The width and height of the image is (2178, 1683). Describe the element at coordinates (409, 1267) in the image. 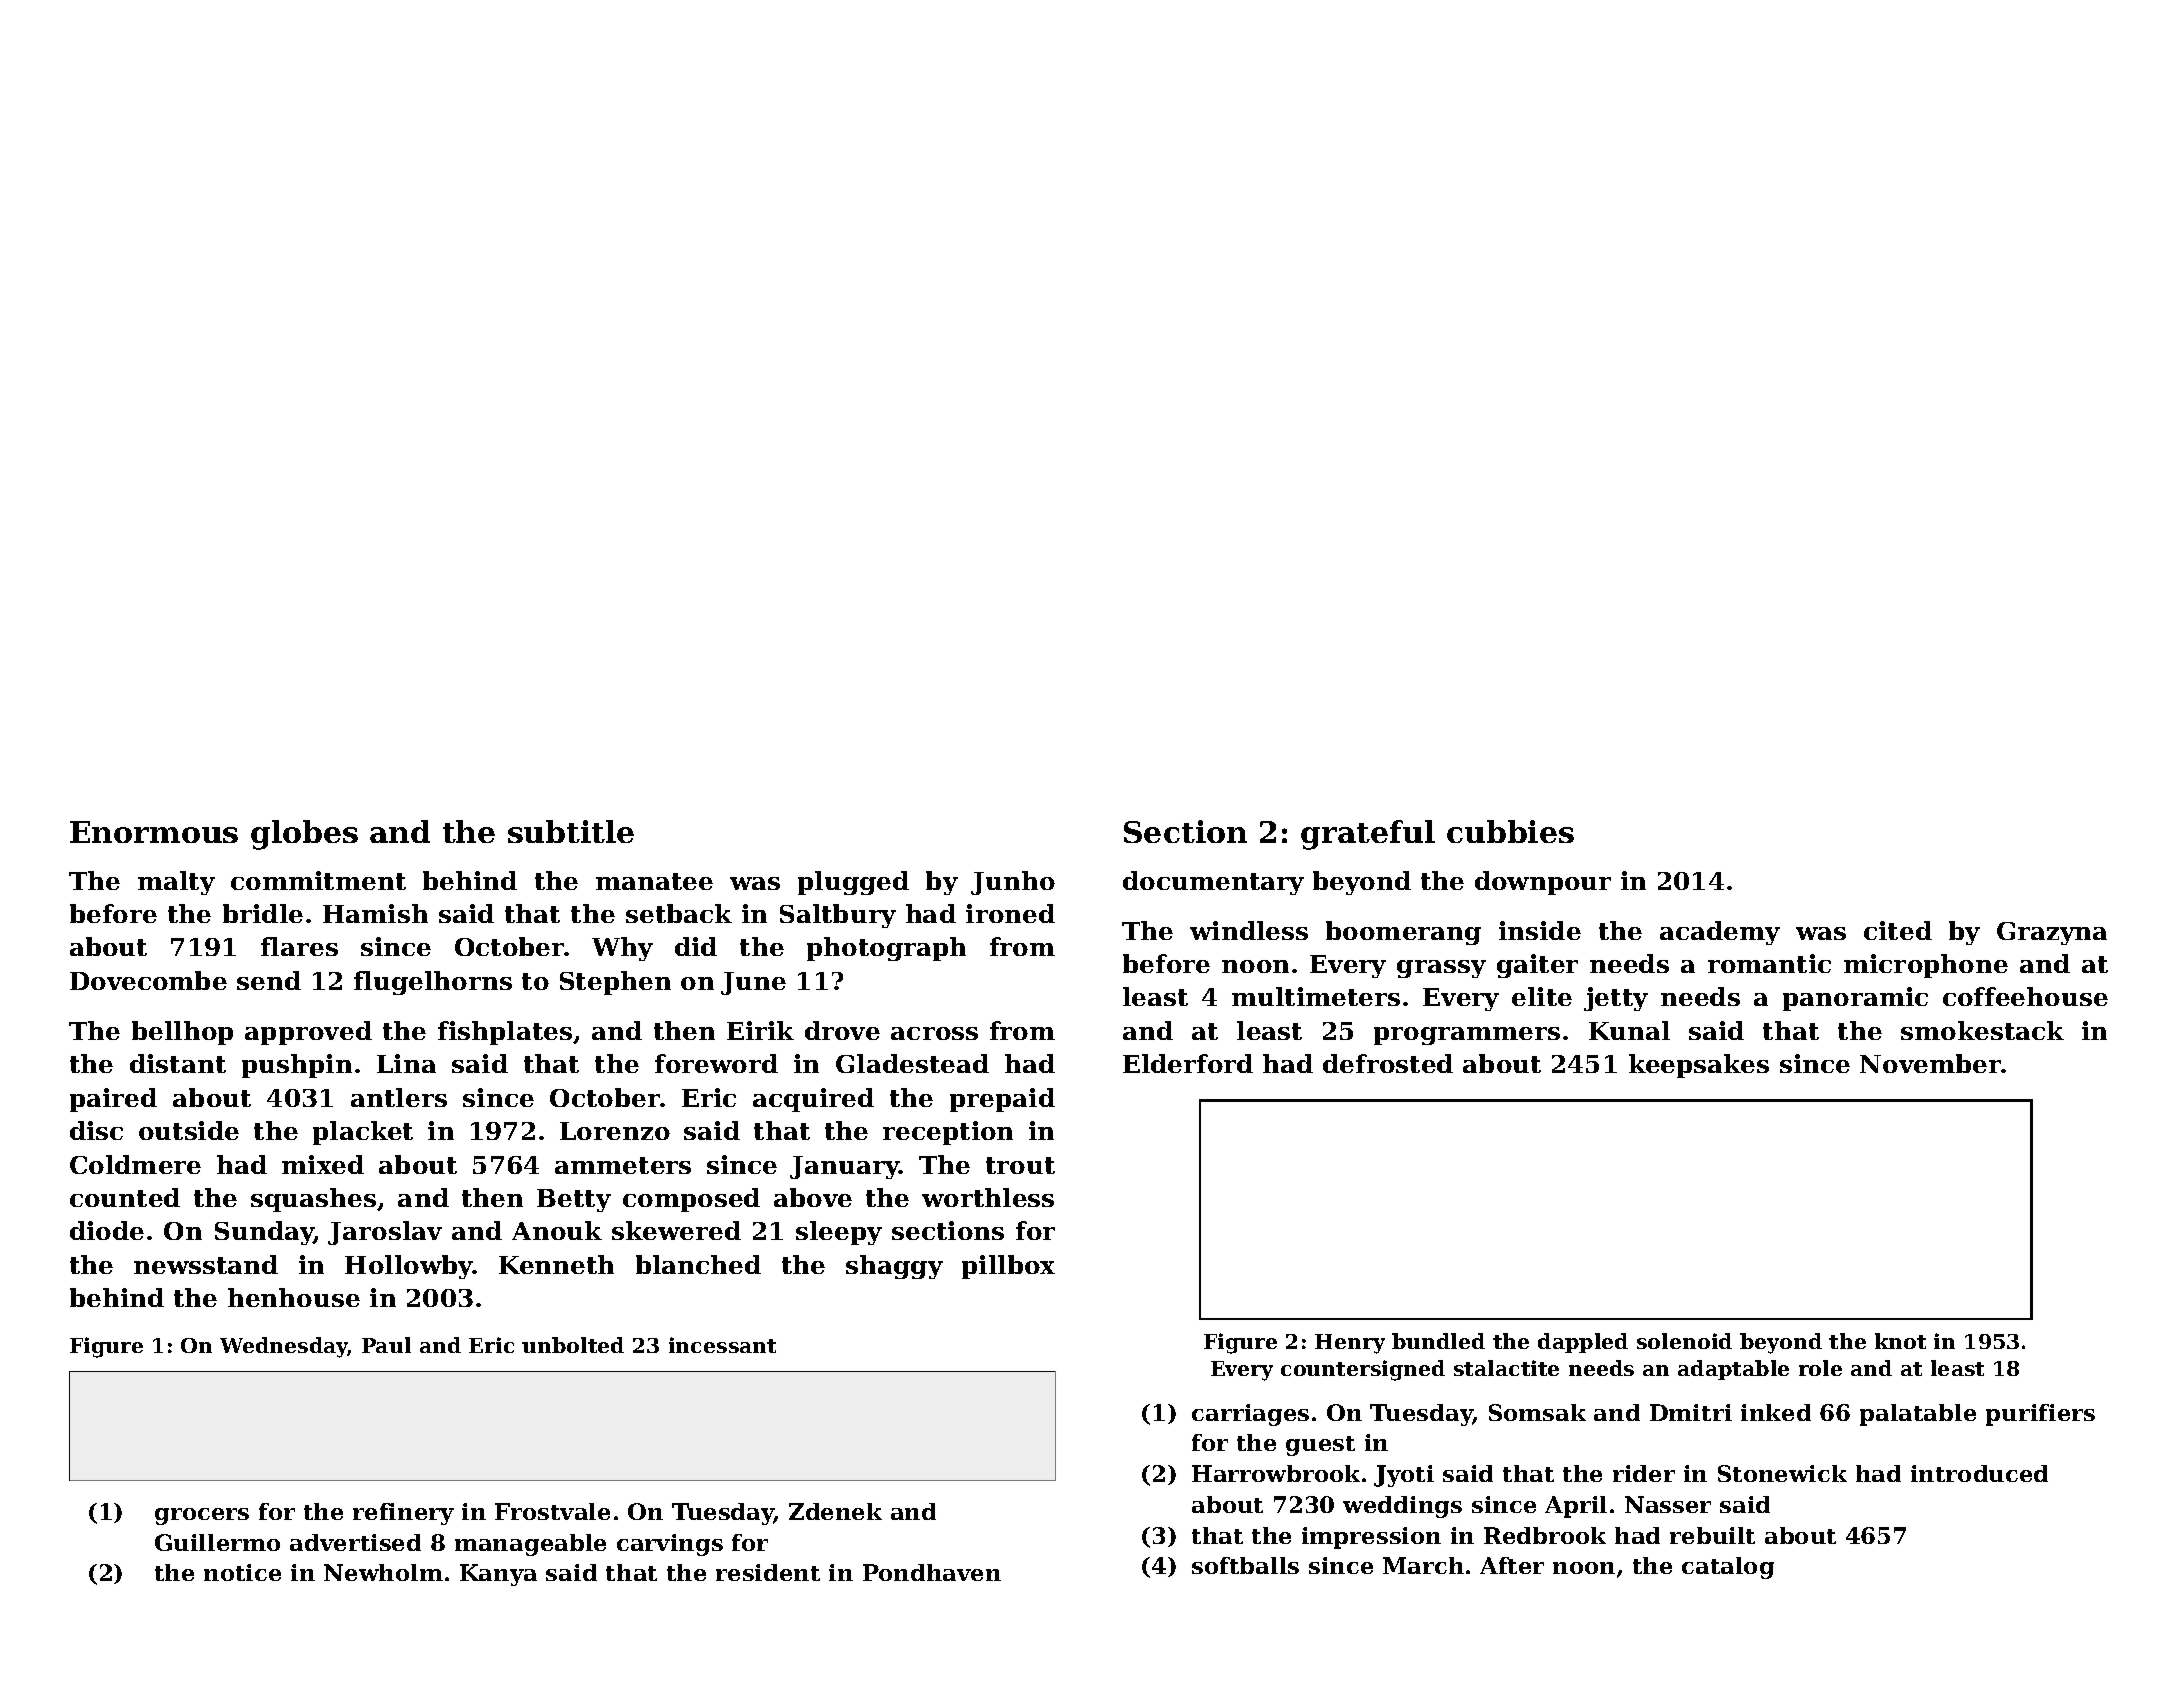

I see `Hollowby` at that location.
